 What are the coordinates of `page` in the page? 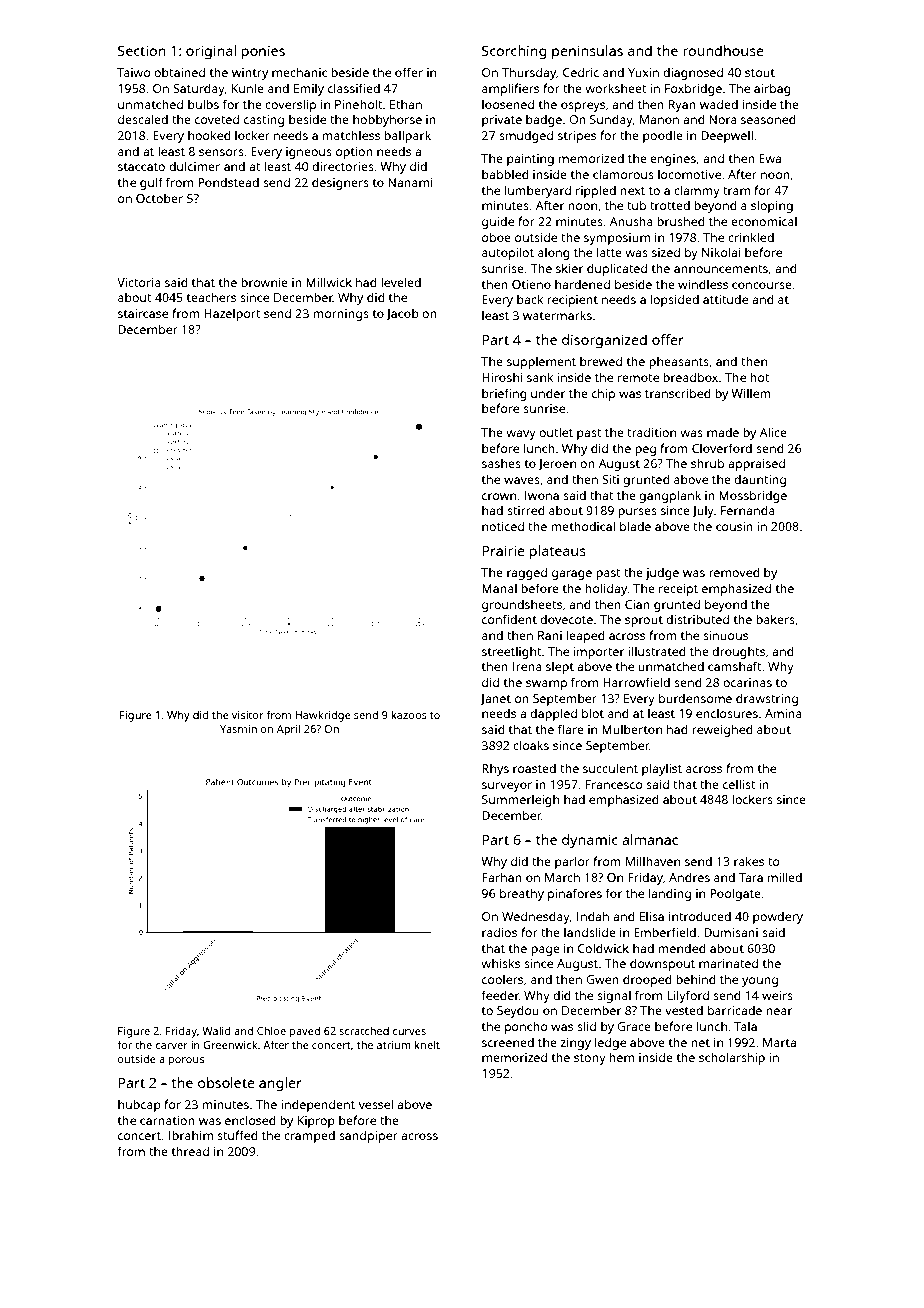 It's located at (545, 951).
